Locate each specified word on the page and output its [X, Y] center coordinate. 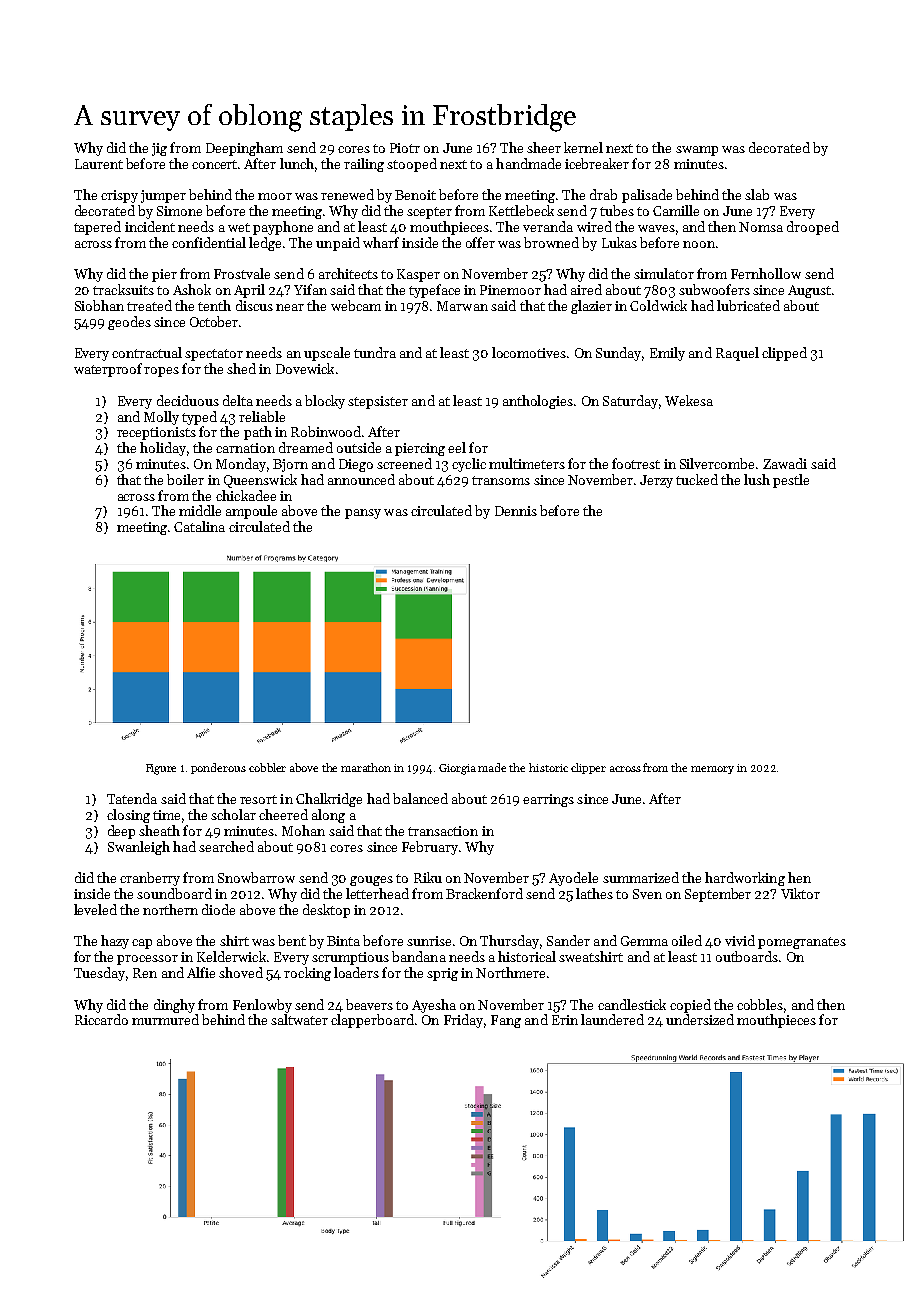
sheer [544, 147]
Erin [565, 1020]
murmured [165, 1019]
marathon [366, 767]
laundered [612, 1019]
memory [712, 770]
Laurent [99, 164]
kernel [583, 147]
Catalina [199, 526]
